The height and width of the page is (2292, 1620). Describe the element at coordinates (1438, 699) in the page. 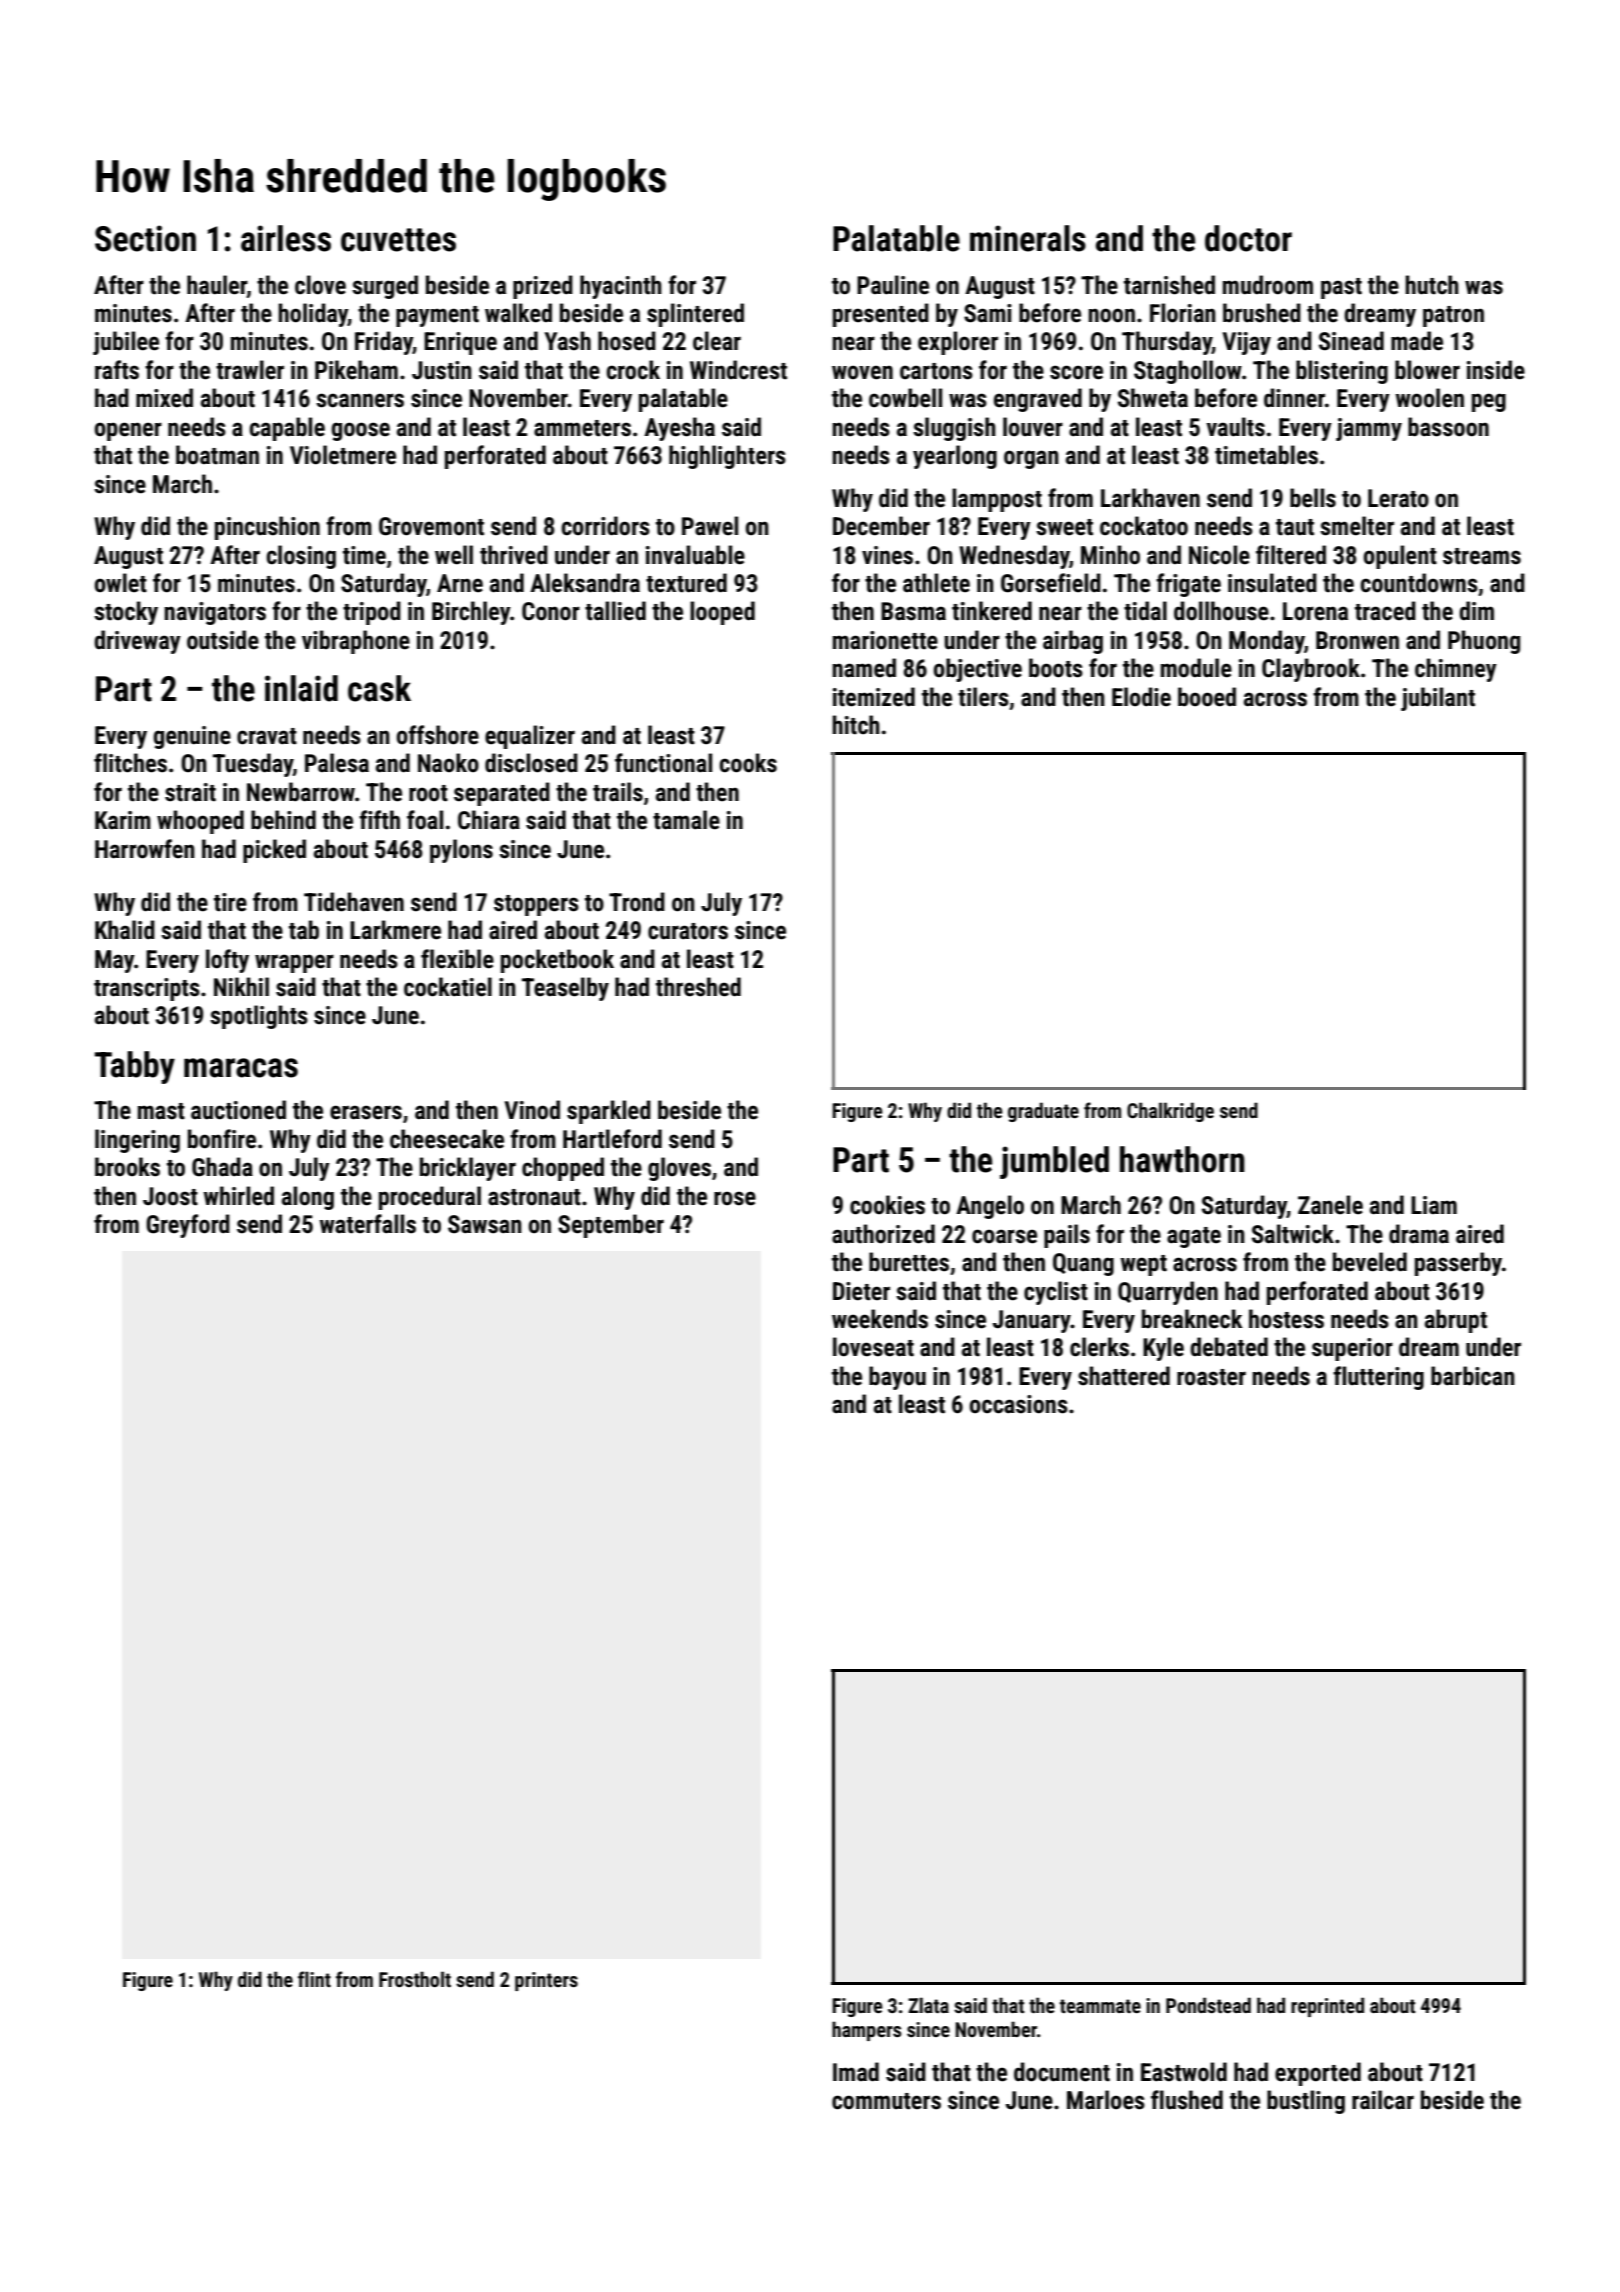

I see `jubilant` at that location.
